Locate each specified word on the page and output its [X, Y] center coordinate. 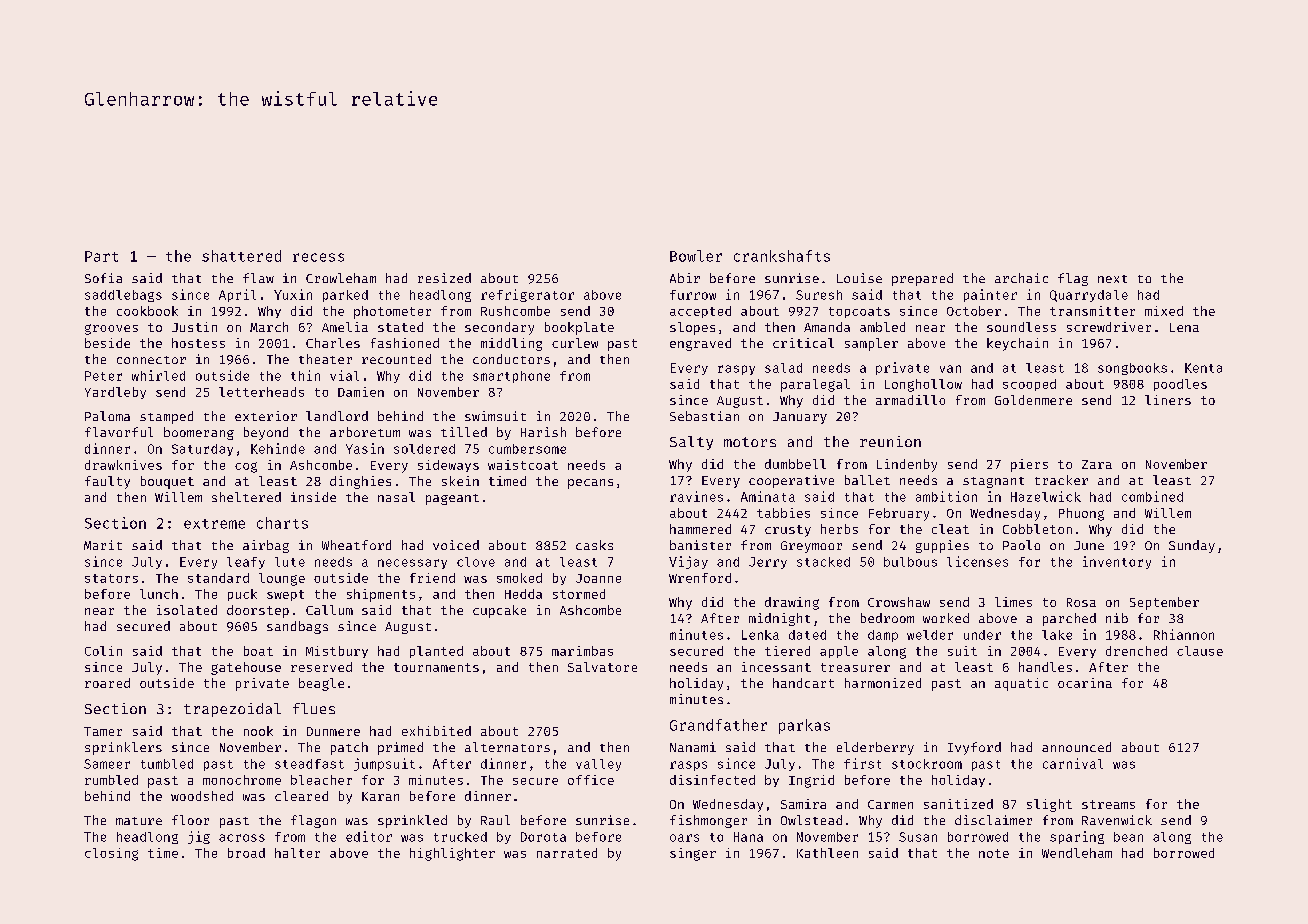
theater [325, 359]
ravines [696, 496]
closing [111, 854]
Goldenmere [1033, 400]
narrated [567, 853]
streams [1108, 804]
